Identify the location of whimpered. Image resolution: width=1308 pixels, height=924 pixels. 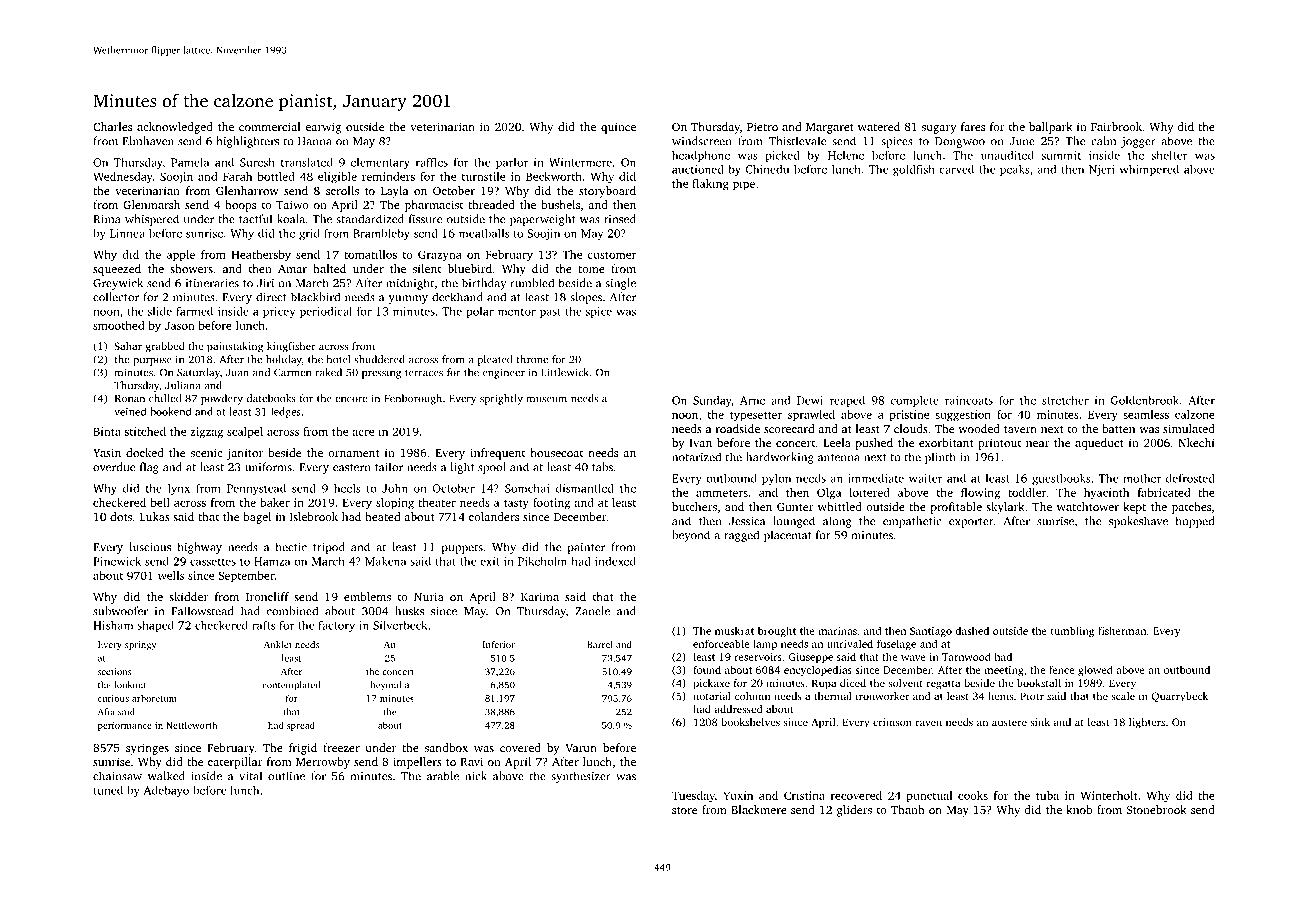
(1149, 170).
